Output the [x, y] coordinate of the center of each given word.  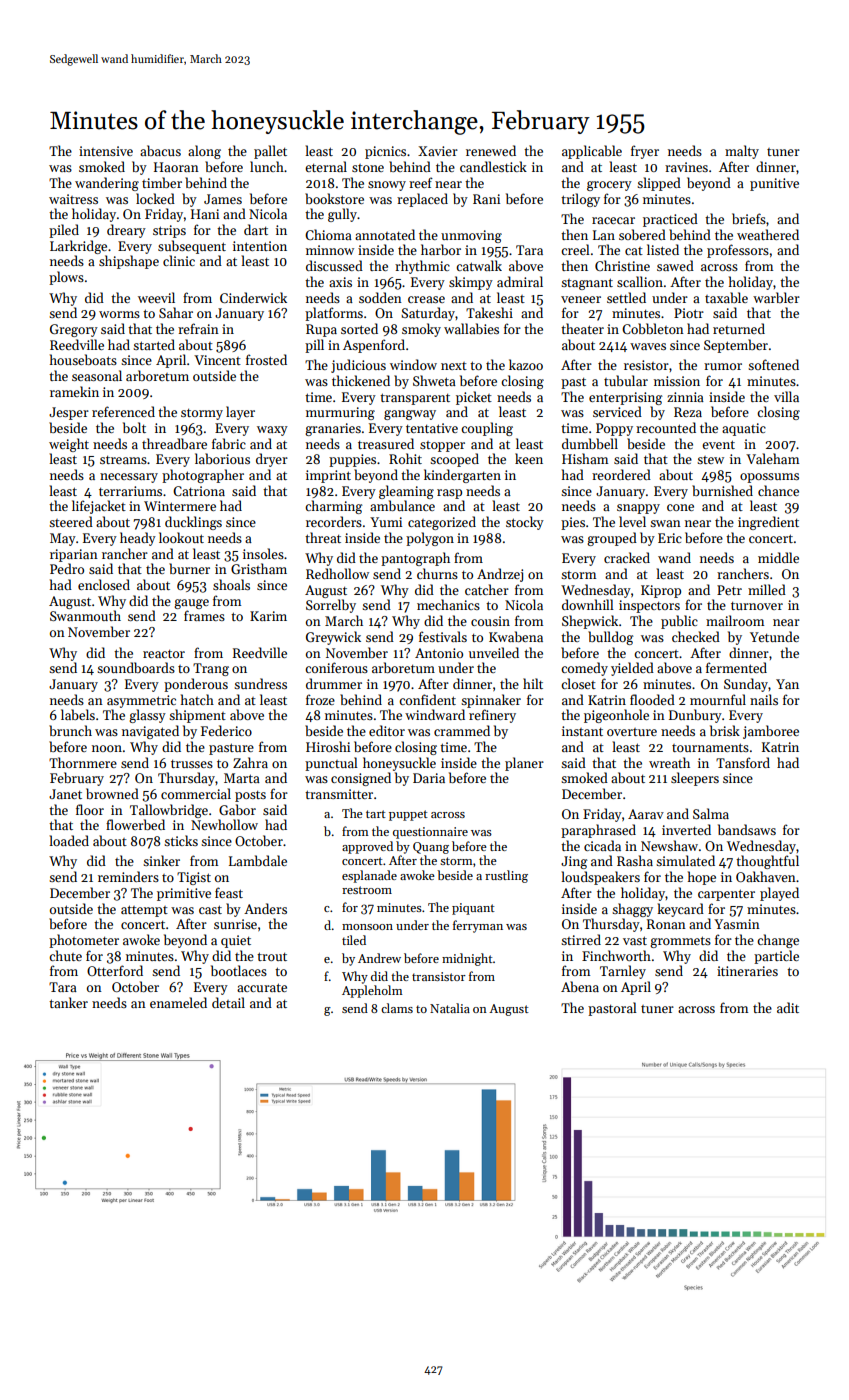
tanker [68, 1002]
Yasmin [737, 924]
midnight [467, 959]
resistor [646, 365]
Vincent [217, 360]
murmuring [340, 413]
